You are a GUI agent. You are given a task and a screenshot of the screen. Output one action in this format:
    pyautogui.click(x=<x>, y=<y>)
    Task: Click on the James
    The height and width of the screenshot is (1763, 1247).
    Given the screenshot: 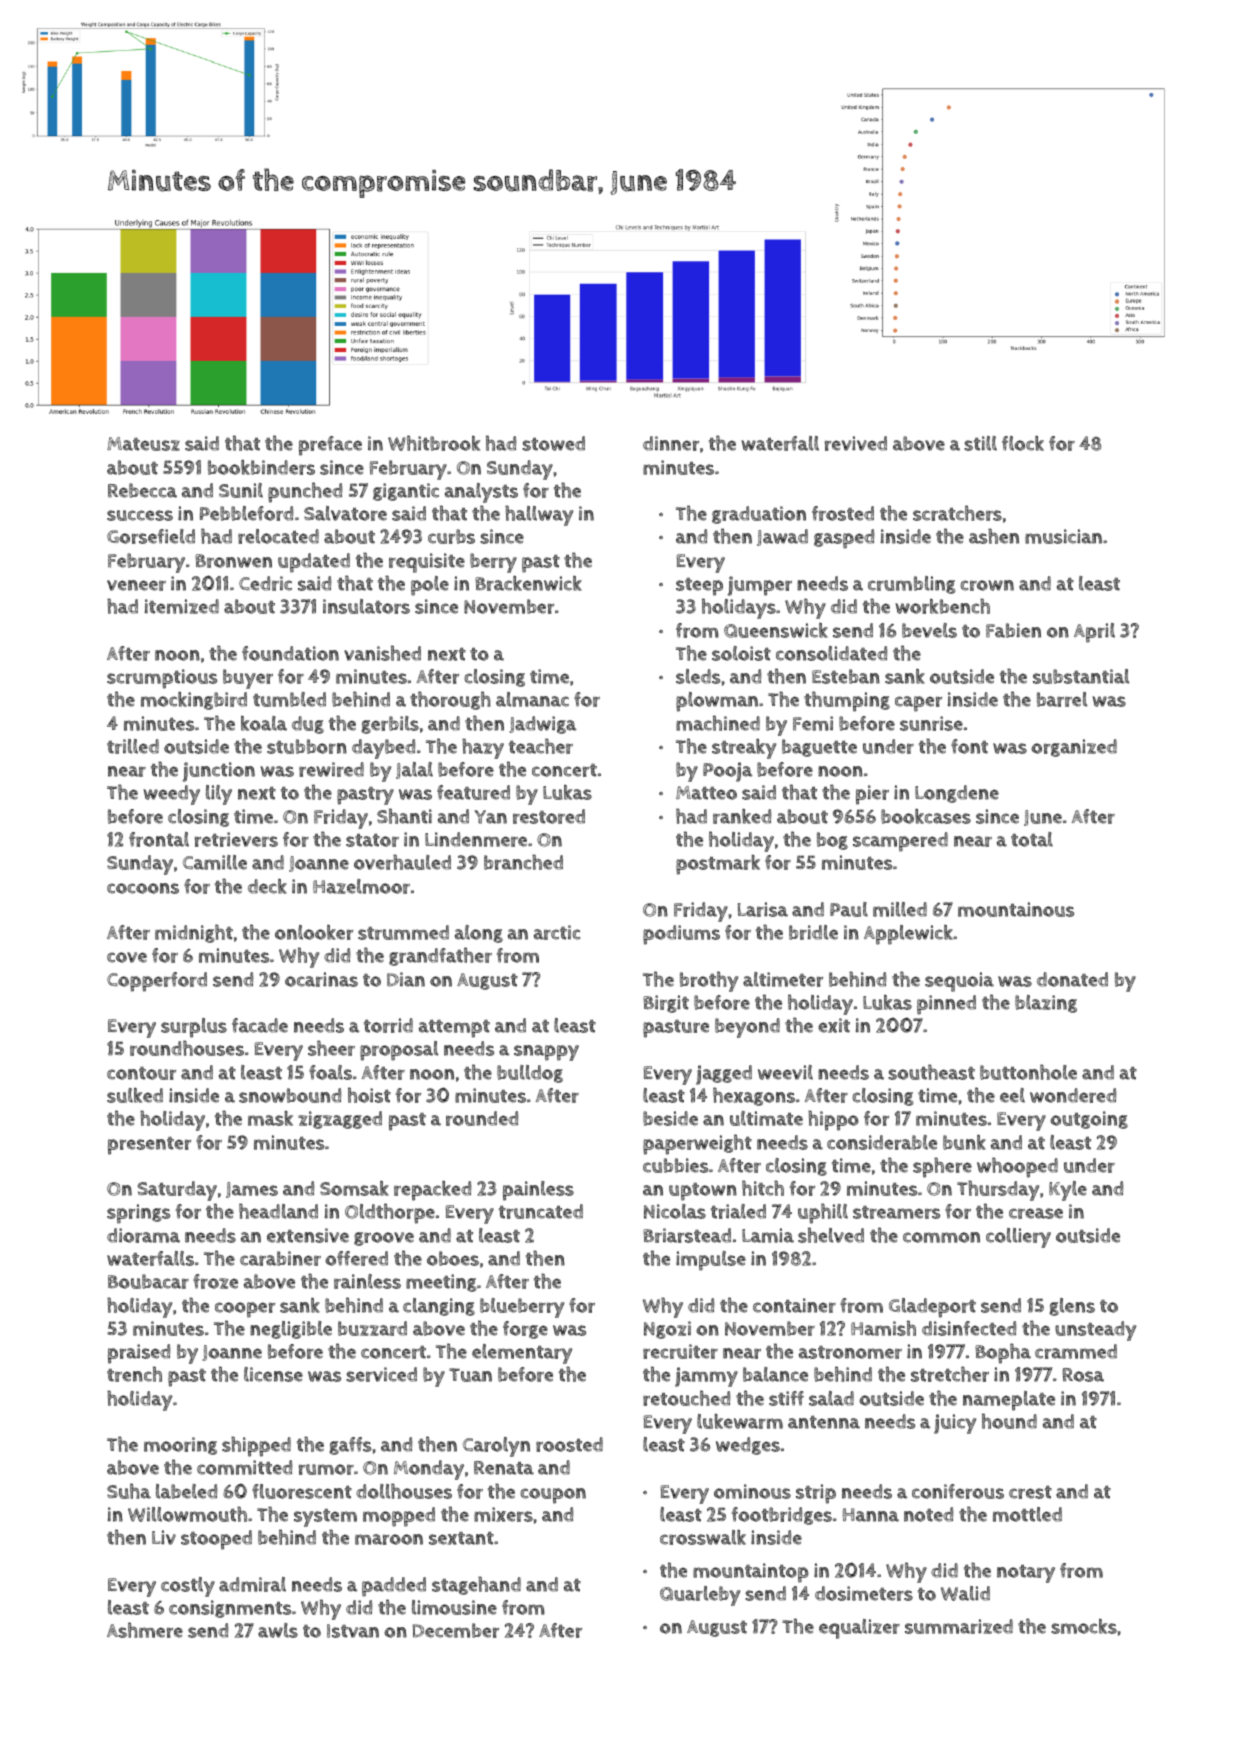 What is the action you would take?
    pyautogui.click(x=252, y=1190)
